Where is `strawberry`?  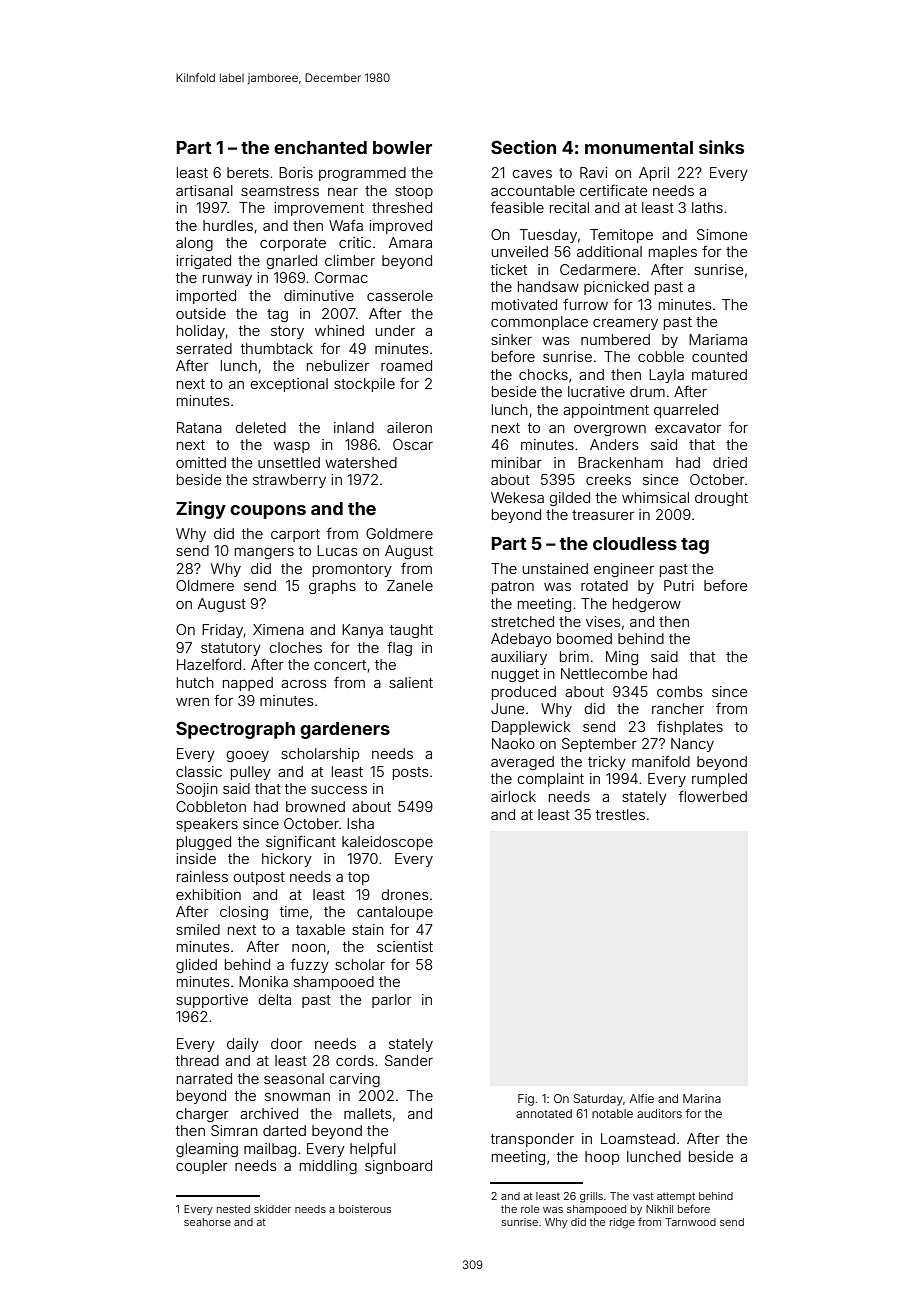 strawberry is located at coordinates (289, 481).
